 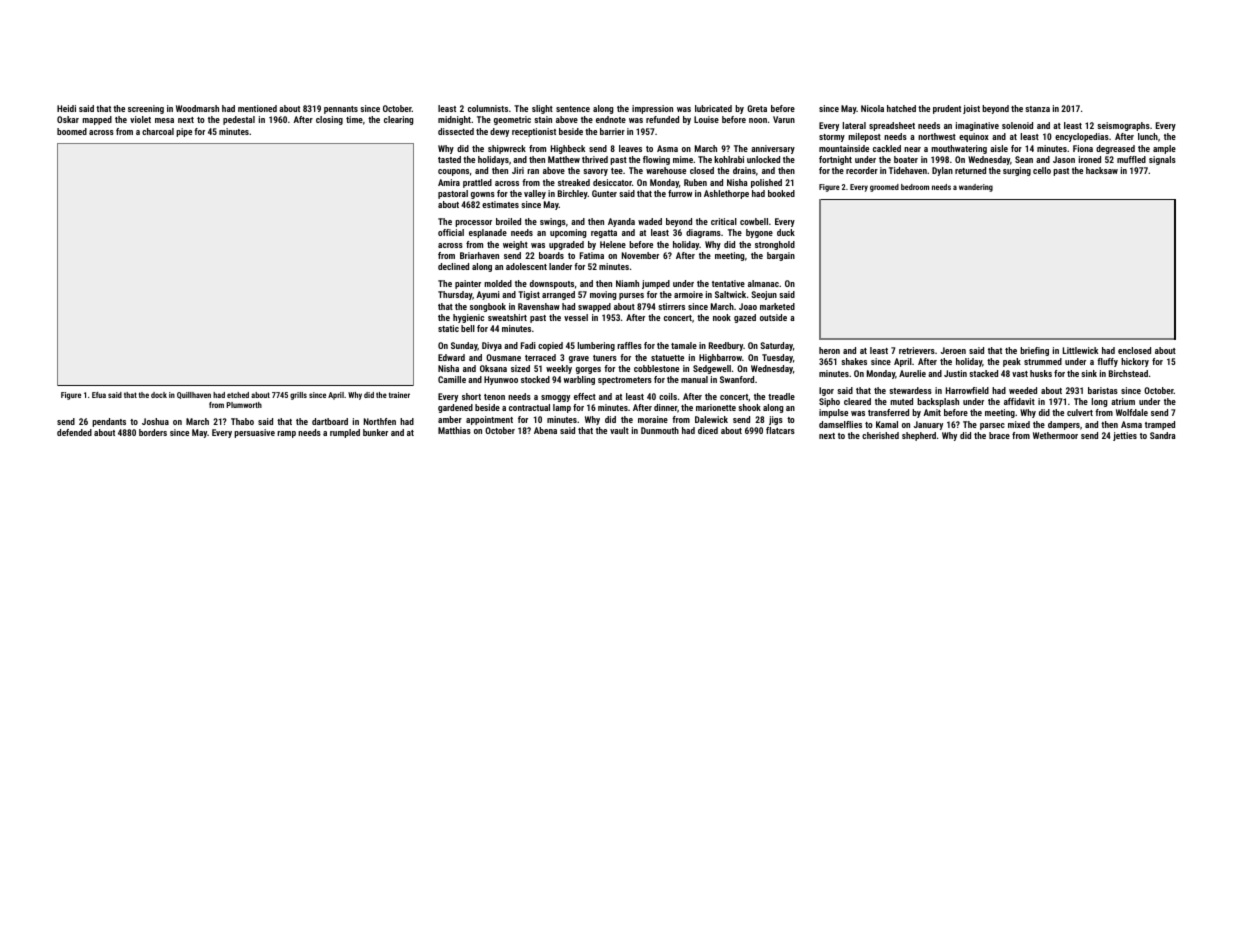 I want to click on rumpled, so click(x=345, y=433).
